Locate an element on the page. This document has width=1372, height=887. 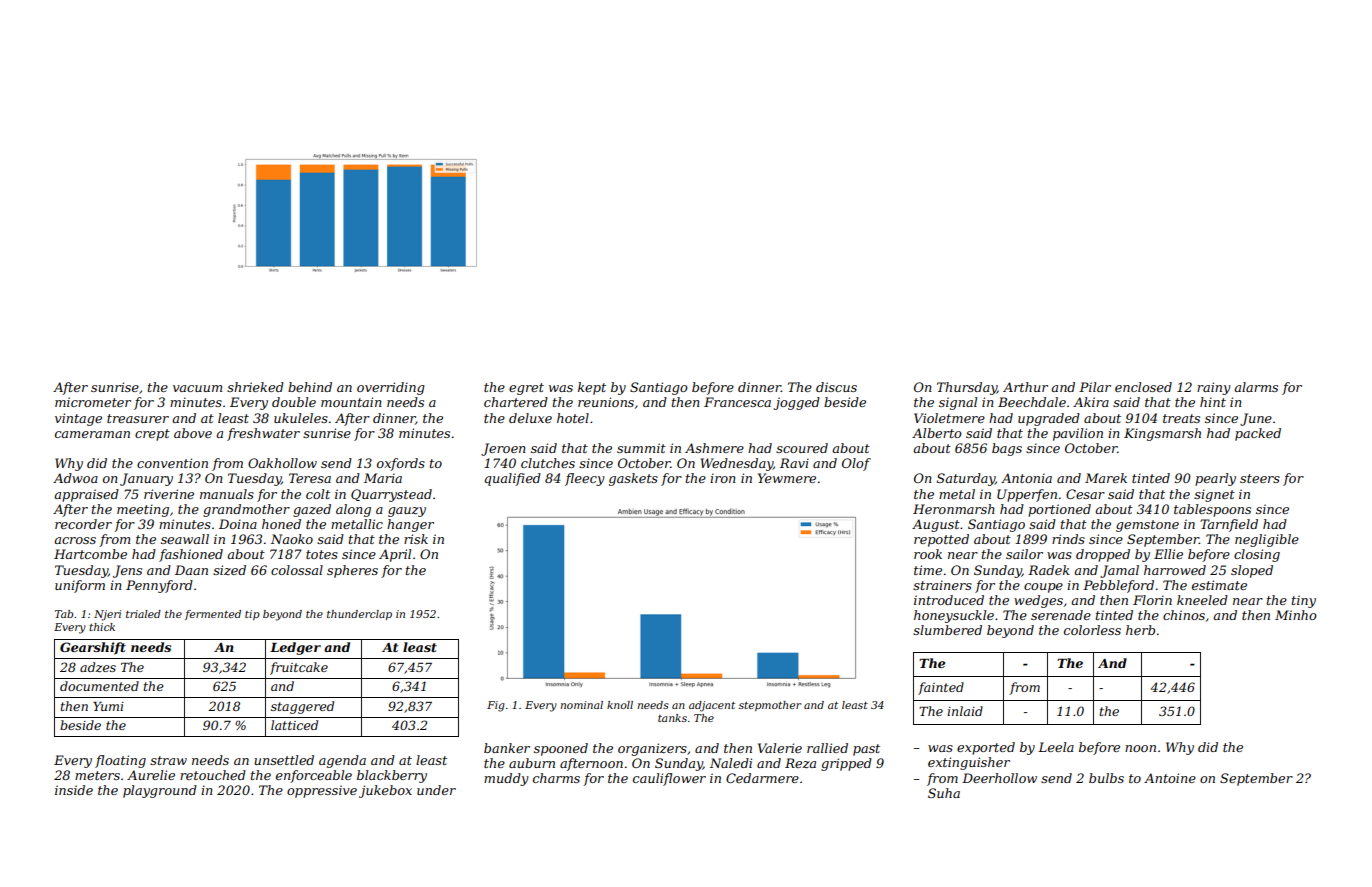
Suha is located at coordinates (944, 793).
